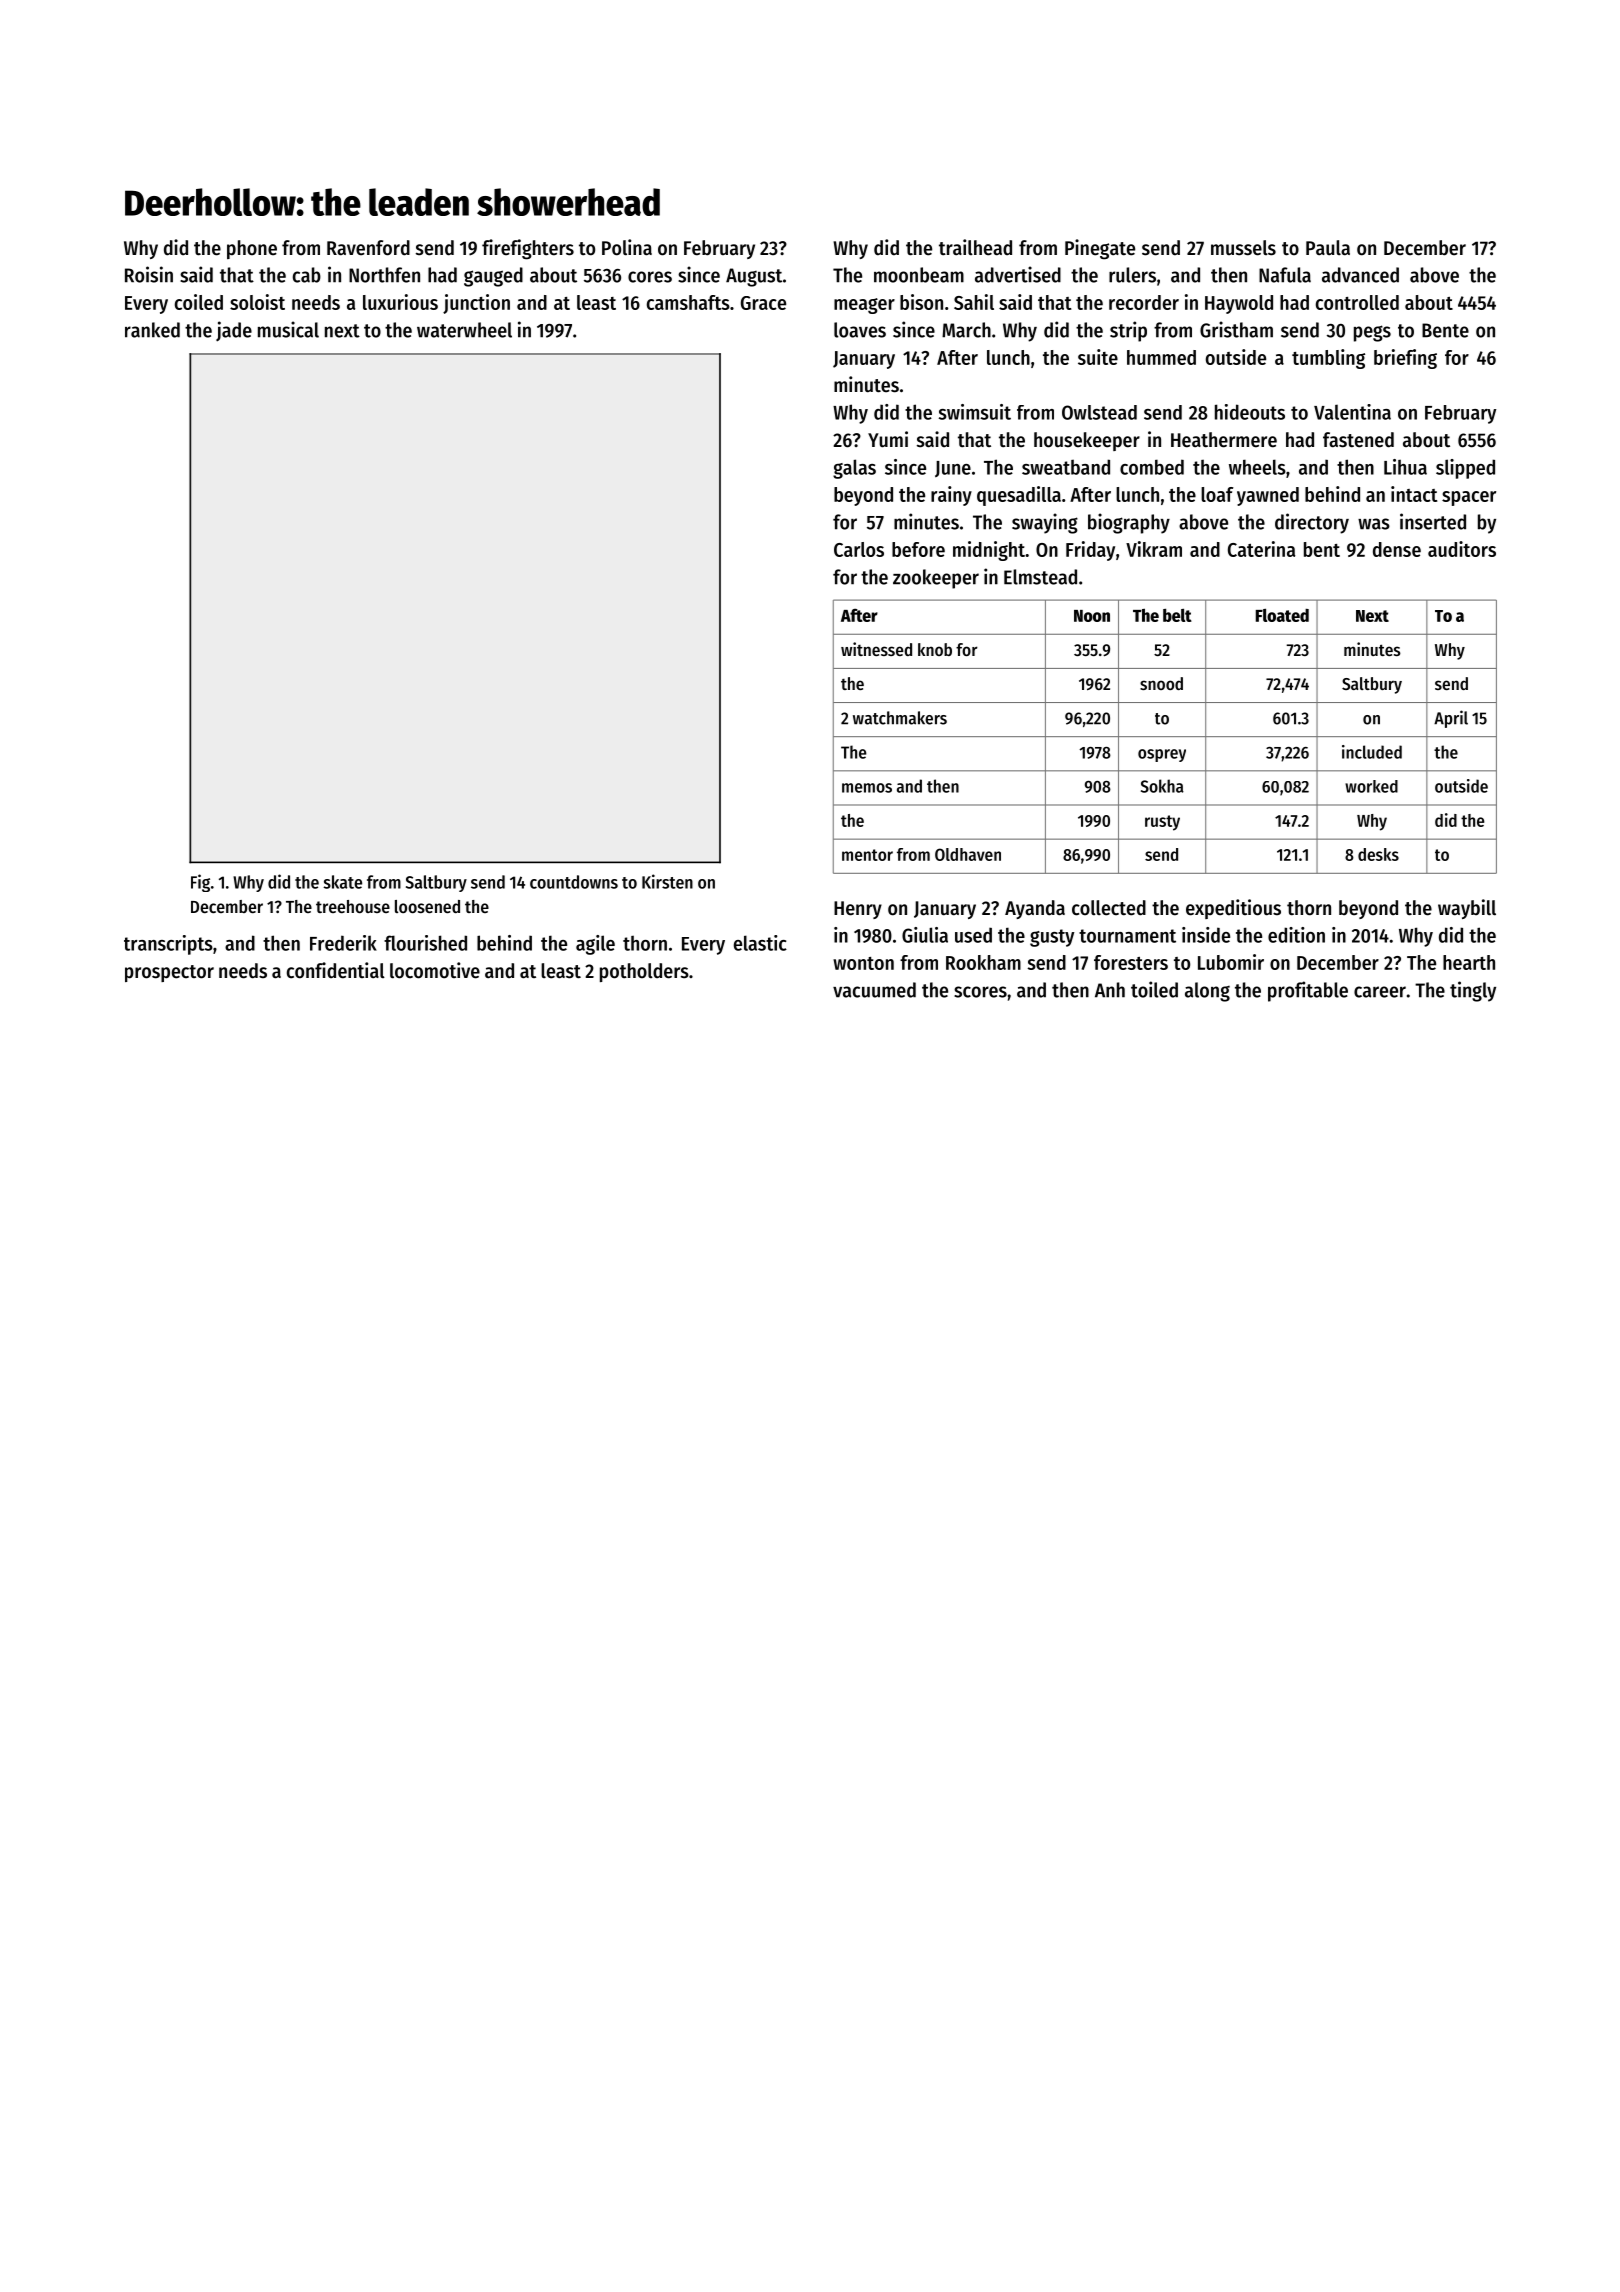 This screenshot has width=1620, height=2292. Describe the element at coordinates (149, 274) in the screenshot. I see `Roisin` at that location.
